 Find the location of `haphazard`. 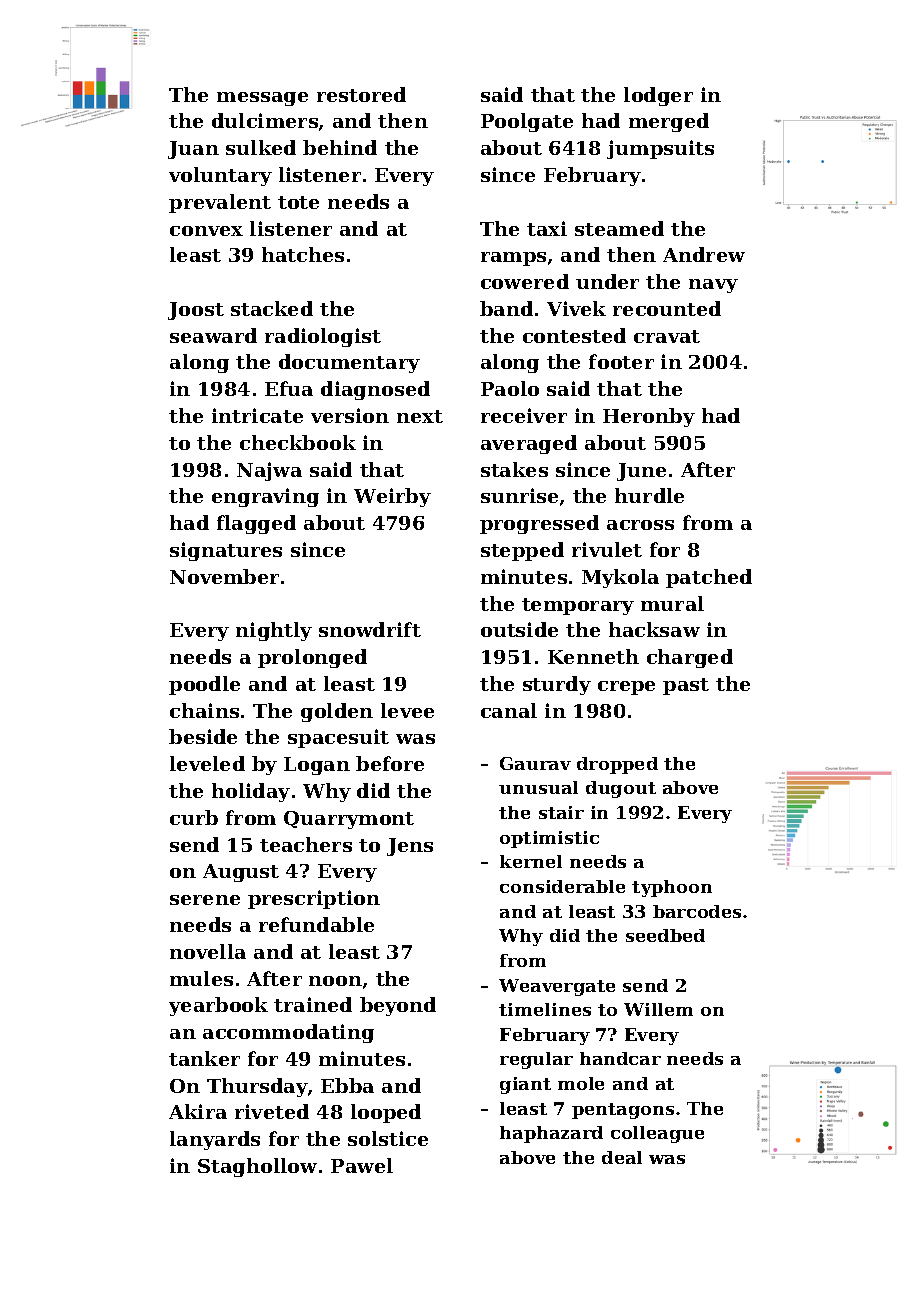

haphazard is located at coordinates (551, 1134).
